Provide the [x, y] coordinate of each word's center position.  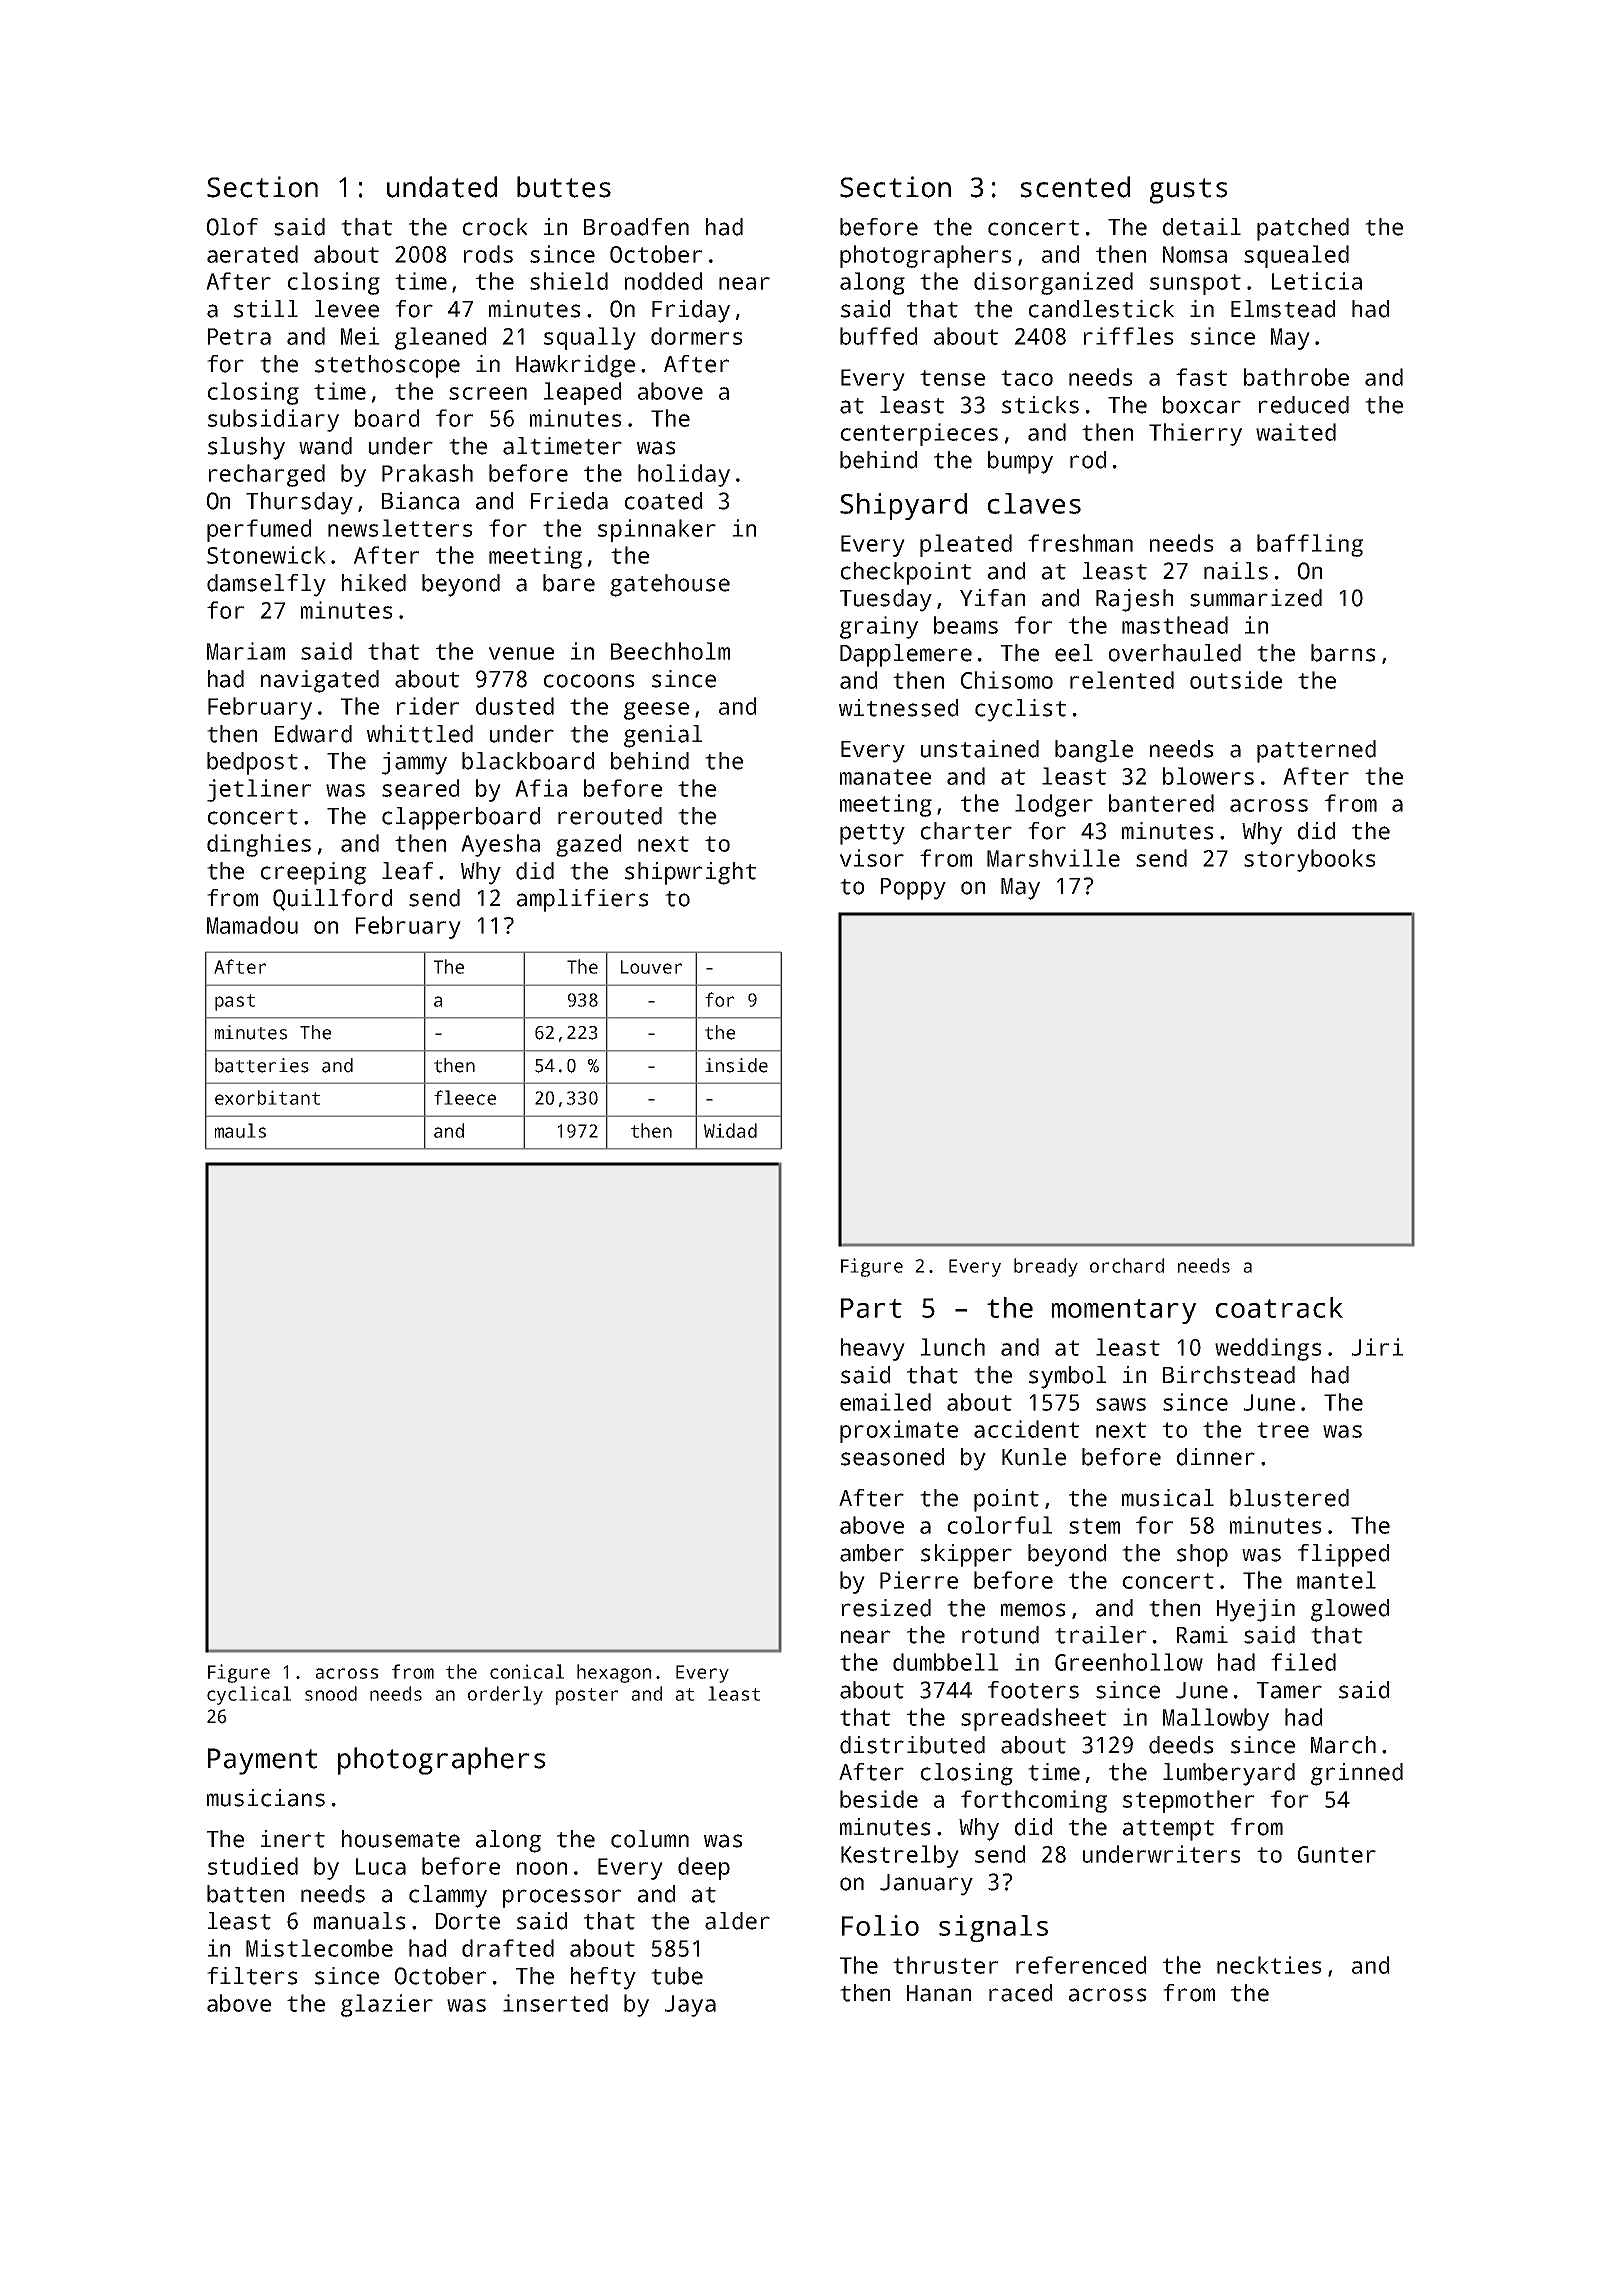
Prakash [427, 473]
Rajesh [1134, 600]
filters [252, 1976]
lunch [953, 1347]
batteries [262, 1065]
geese [656, 711]
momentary [1124, 1311]
